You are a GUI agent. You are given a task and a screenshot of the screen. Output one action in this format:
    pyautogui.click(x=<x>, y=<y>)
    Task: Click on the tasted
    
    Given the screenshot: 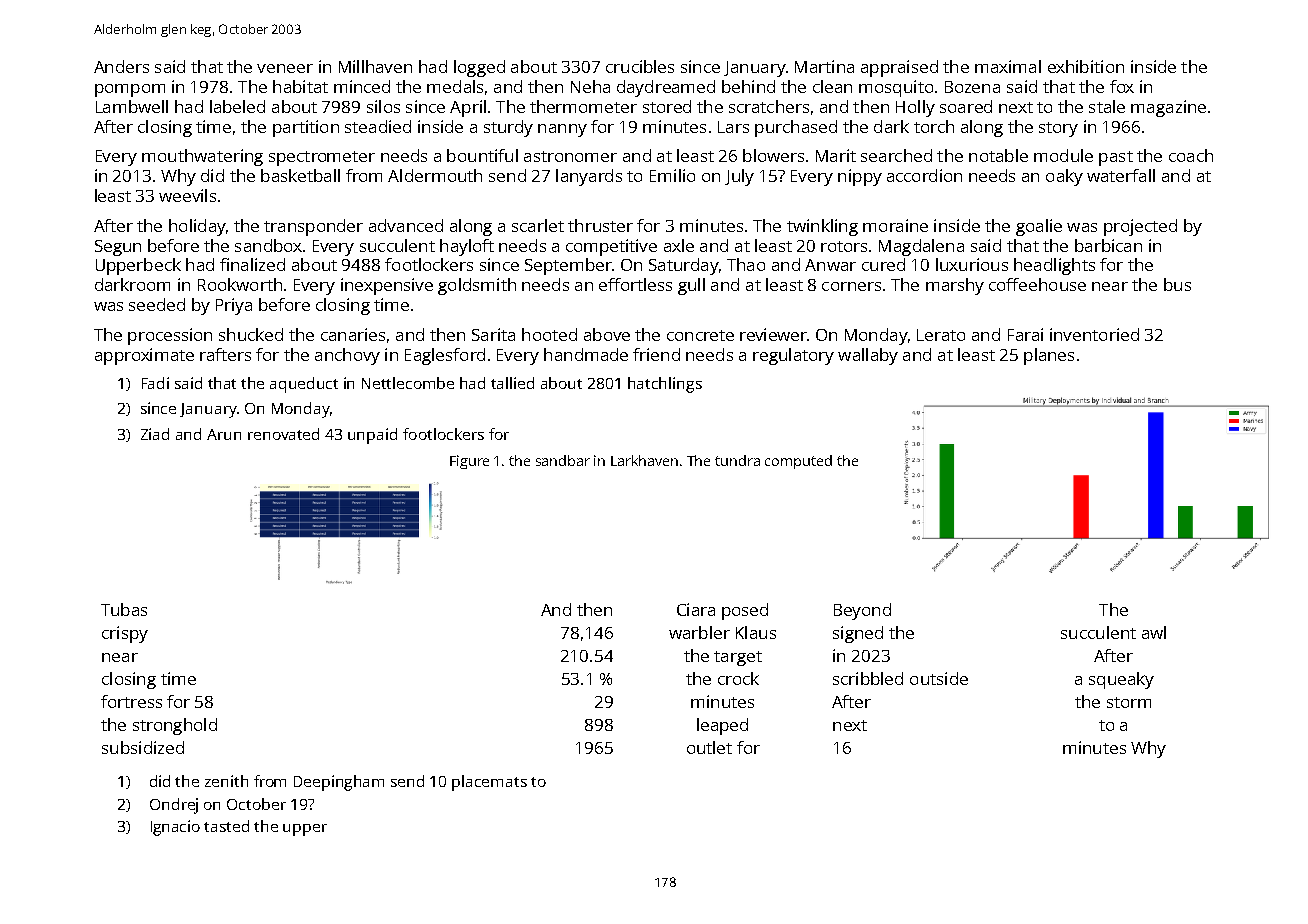 What is the action you would take?
    pyautogui.click(x=226, y=826)
